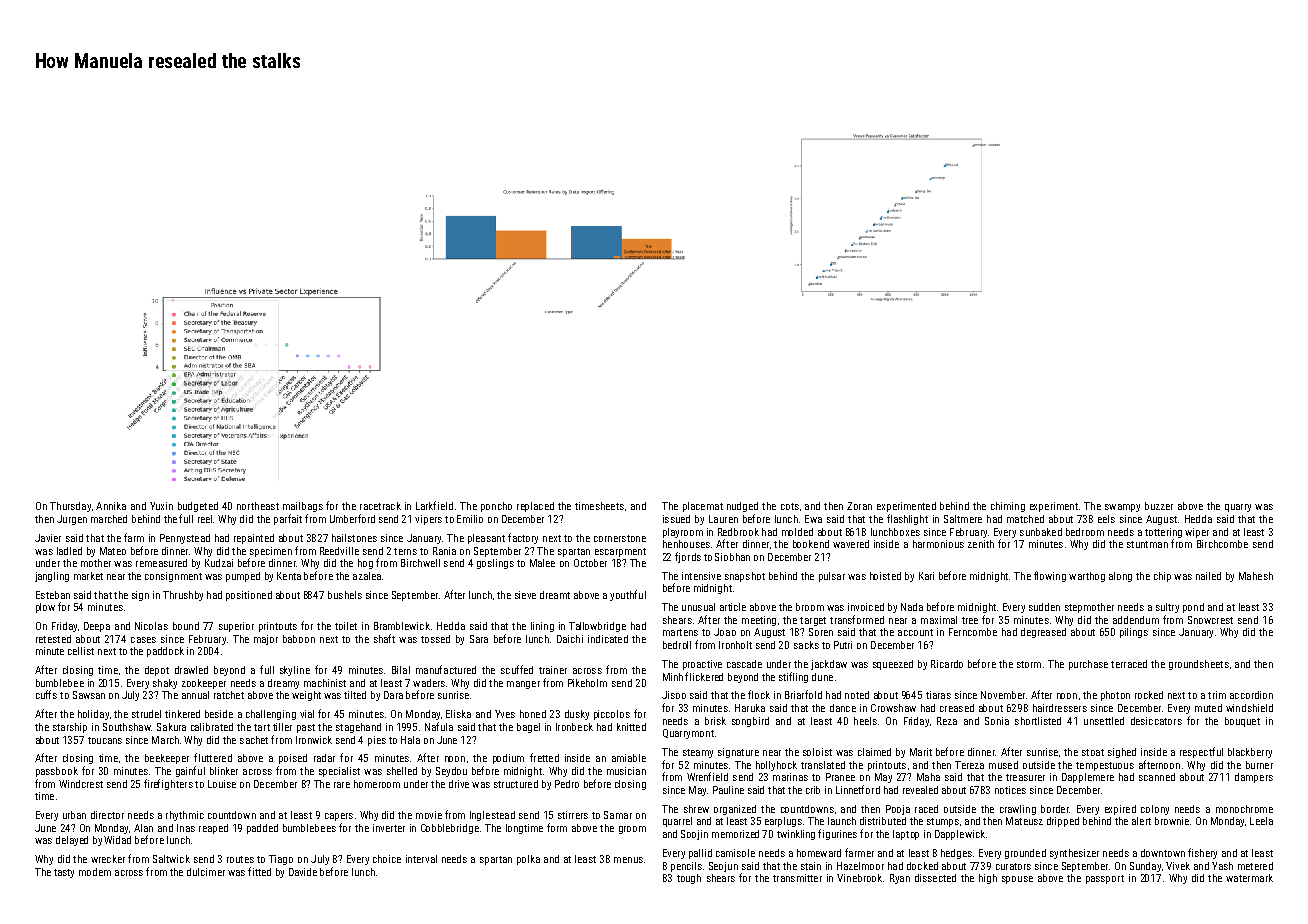 Image resolution: width=1308 pixels, height=924 pixels. Describe the element at coordinates (446, 669) in the screenshot. I see `manufactured` at that location.
